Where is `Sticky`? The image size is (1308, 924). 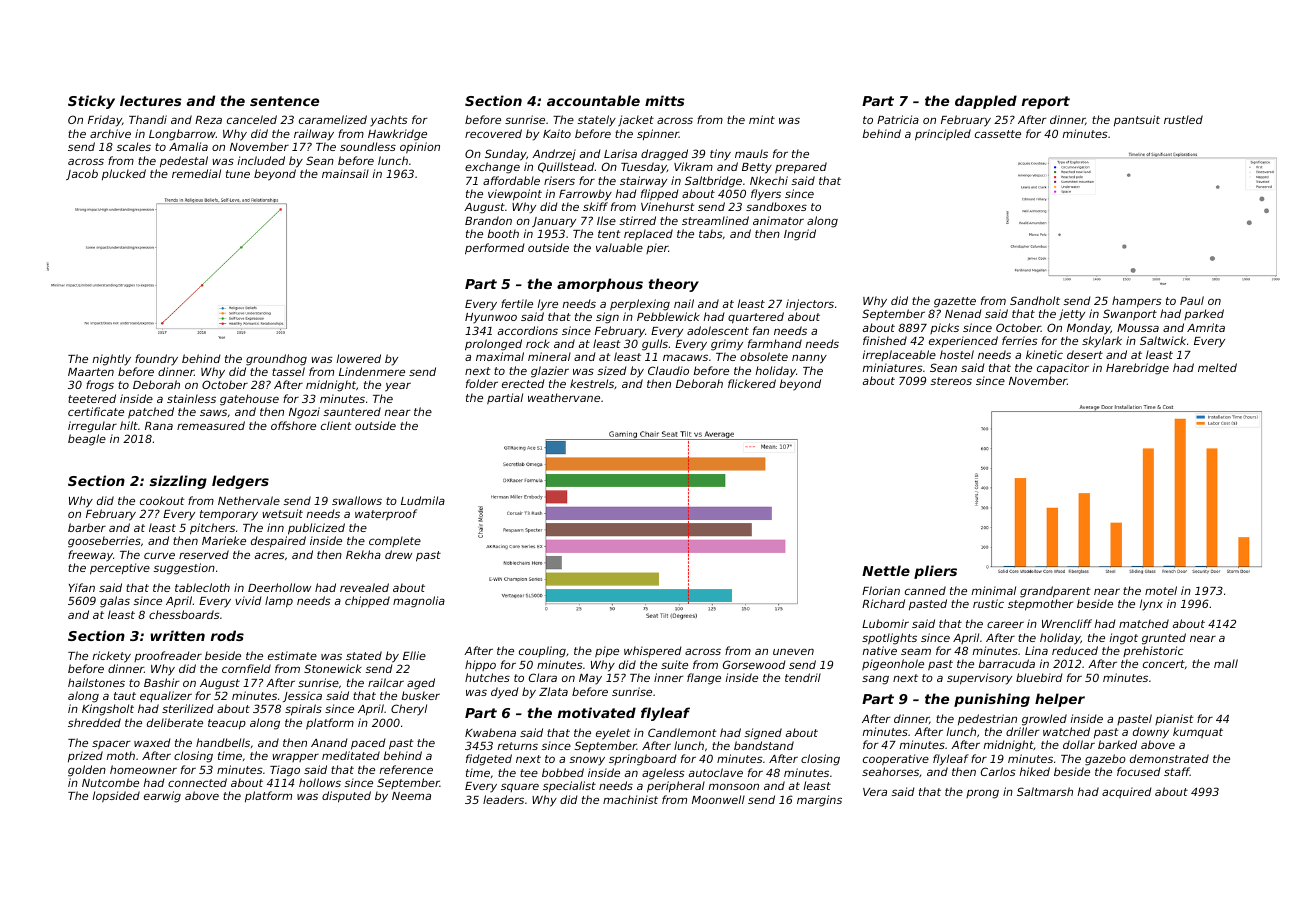
Sticky is located at coordinates (91, 102).
